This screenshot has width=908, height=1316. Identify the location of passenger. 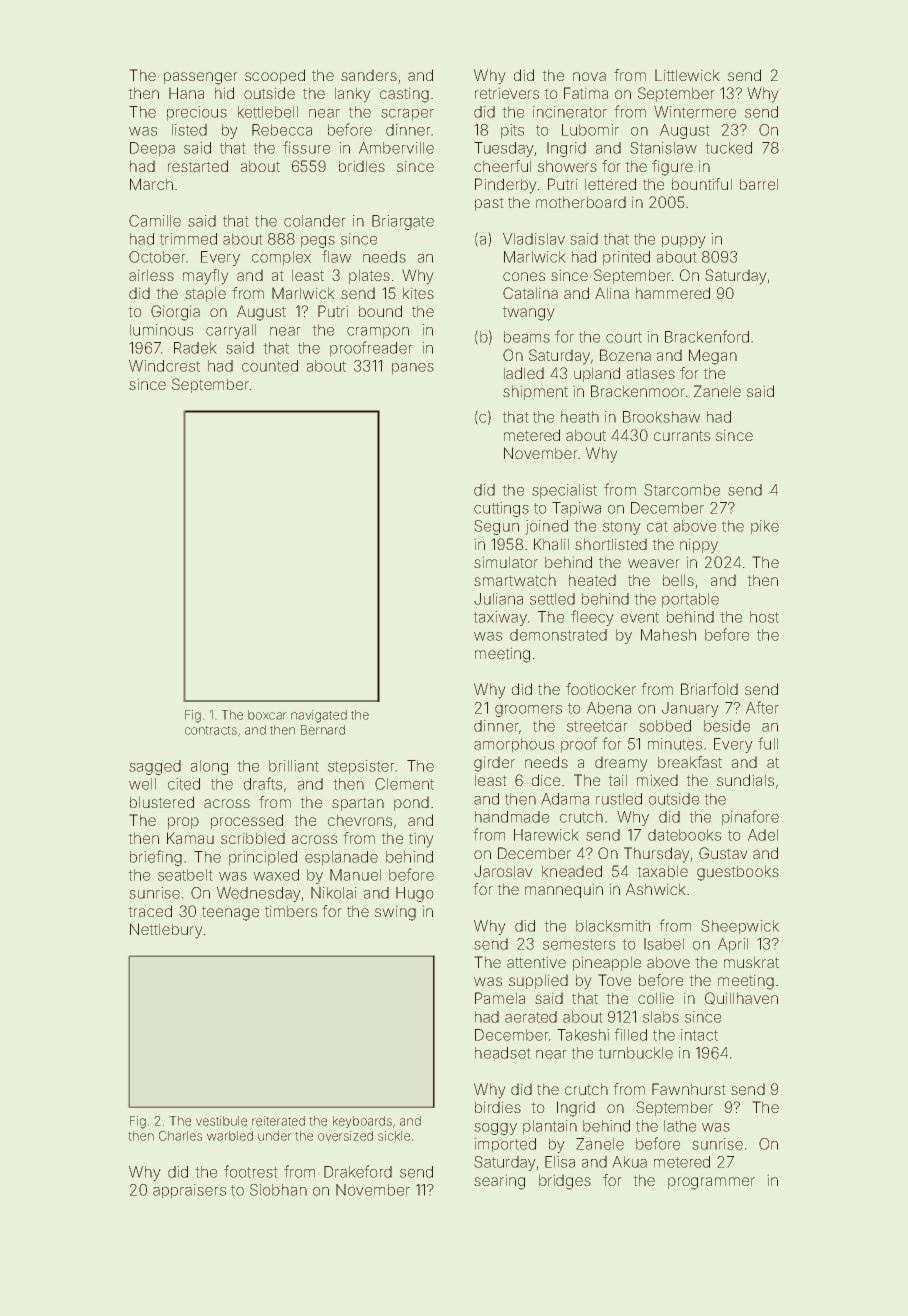
(201, 78).
